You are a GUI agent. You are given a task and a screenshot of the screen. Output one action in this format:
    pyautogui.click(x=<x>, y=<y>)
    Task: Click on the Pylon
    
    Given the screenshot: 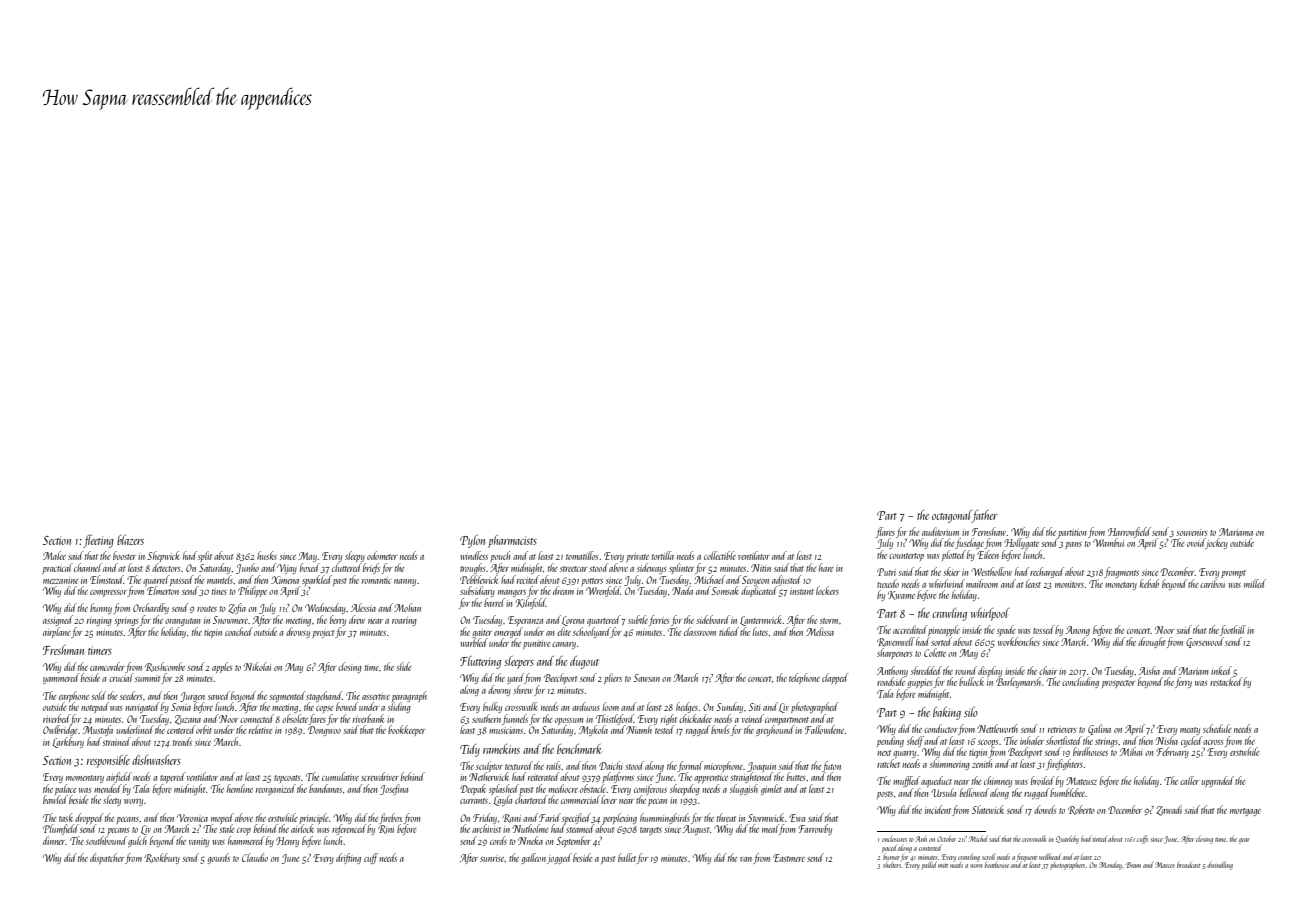 What is the action you would take?
    pyautogui.click(x=472, y=541)
